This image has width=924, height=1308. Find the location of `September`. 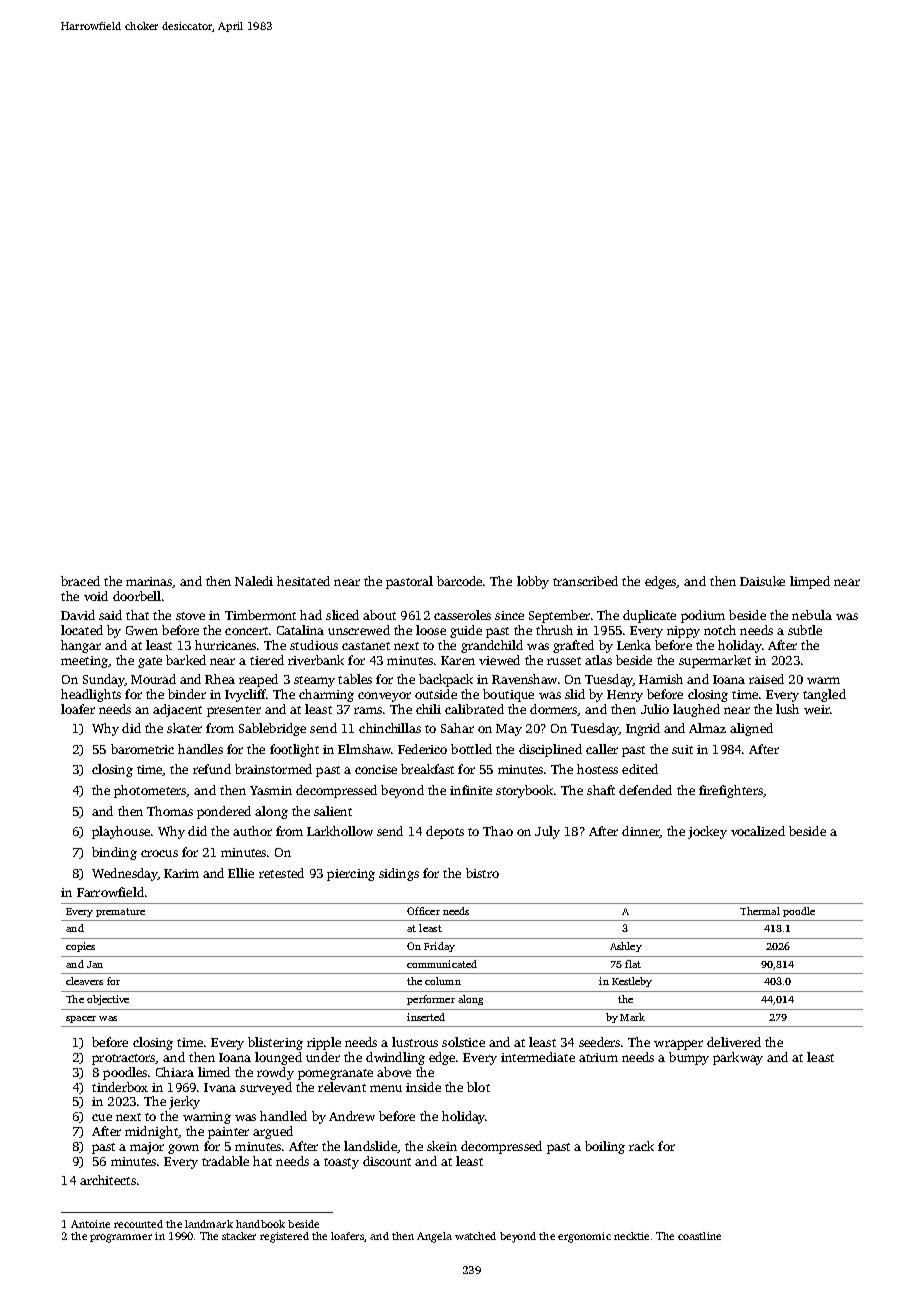

September is located at coordinates (559, 616).
